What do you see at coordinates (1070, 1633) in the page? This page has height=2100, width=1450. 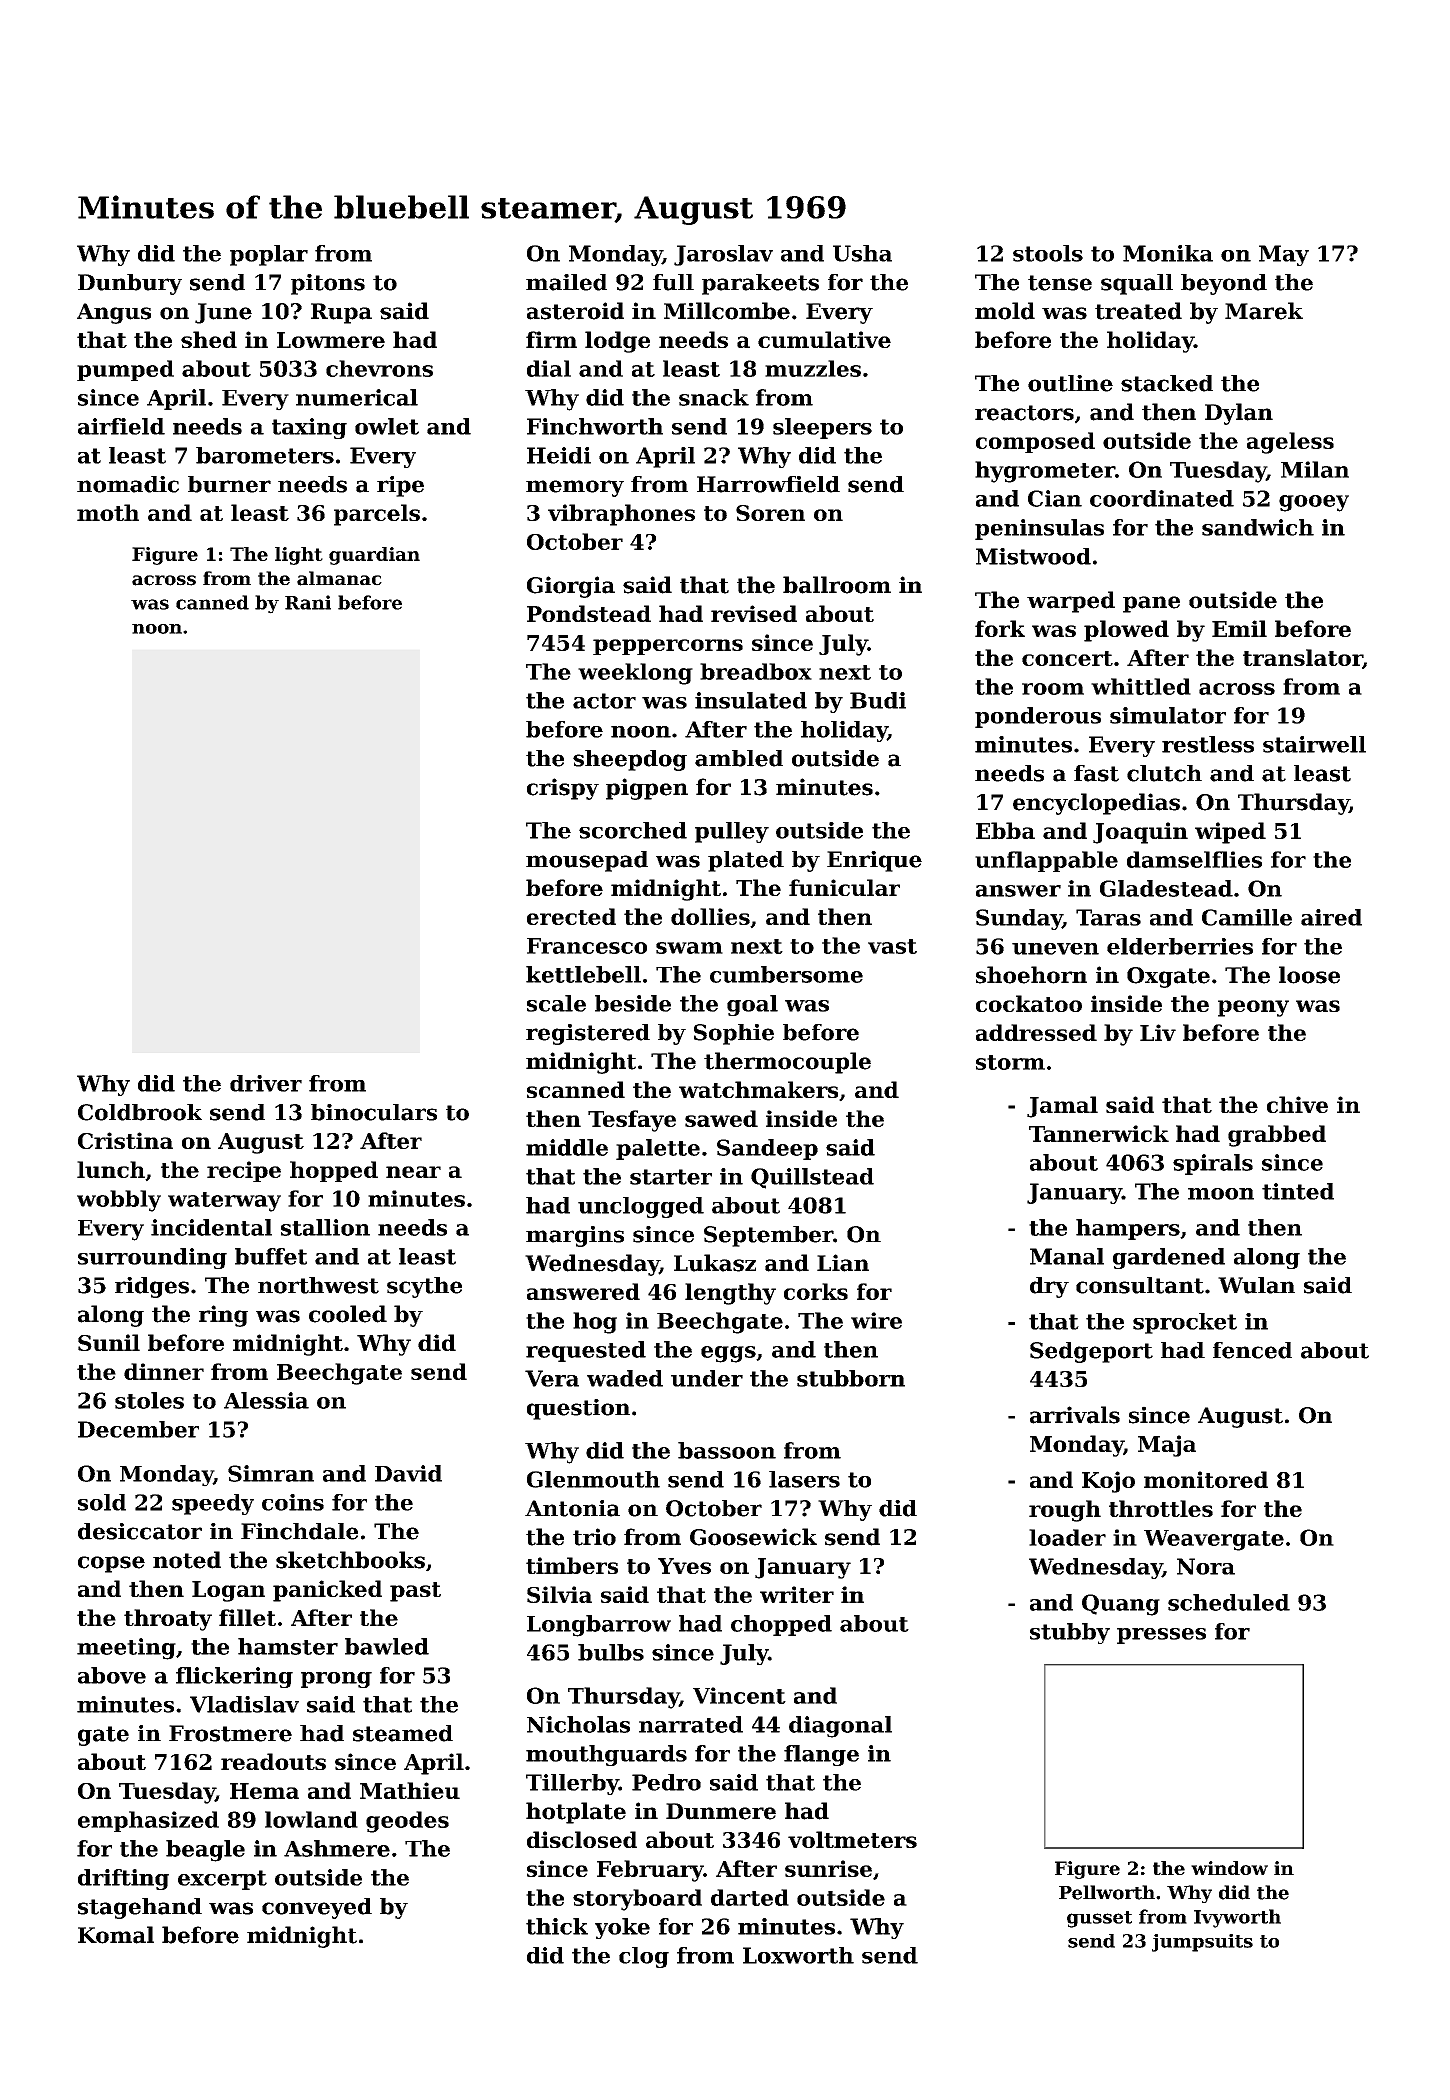 I see `stubby` at bounding box center [1070, 1633].
